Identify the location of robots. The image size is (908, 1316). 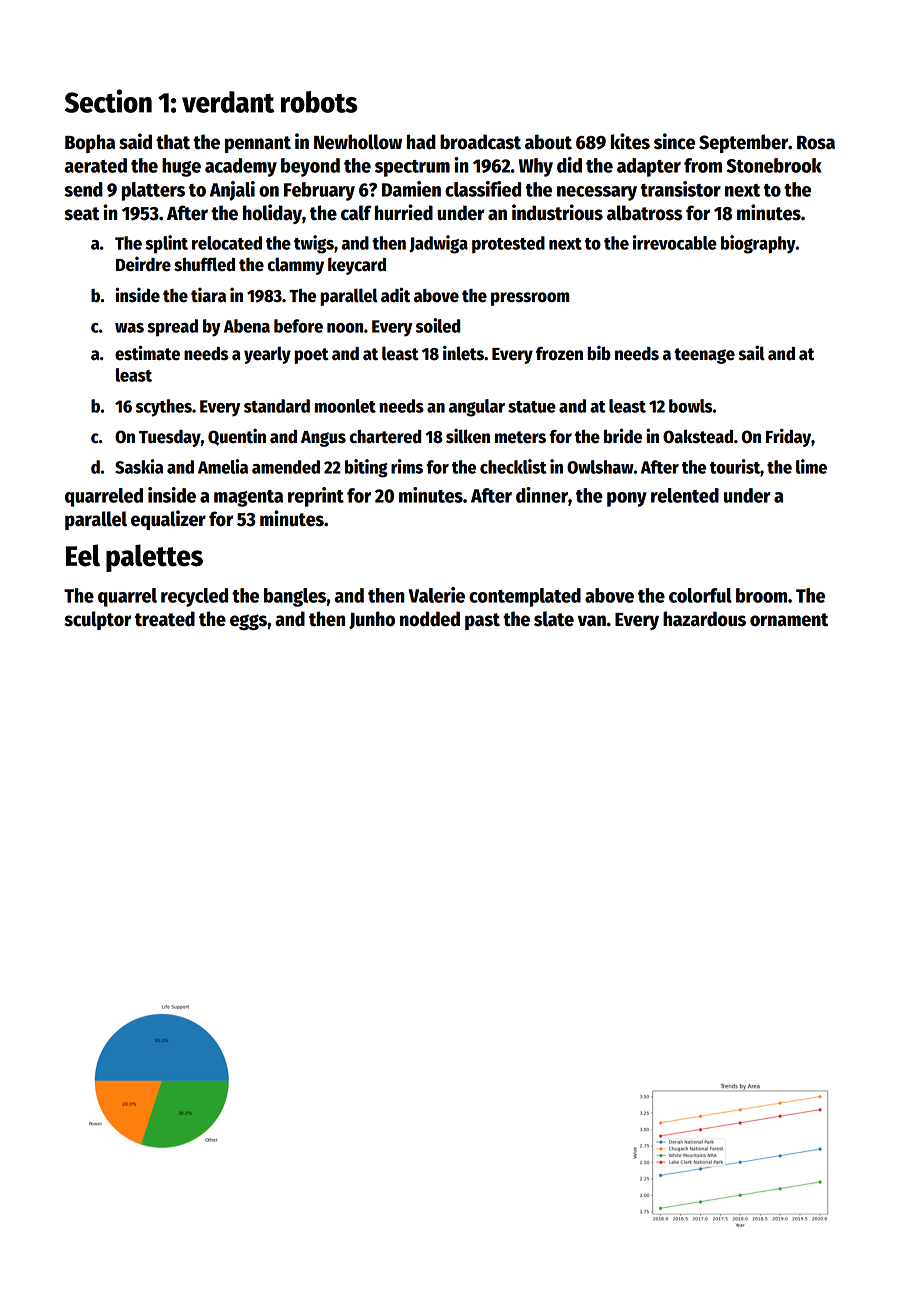
(319, 102).
